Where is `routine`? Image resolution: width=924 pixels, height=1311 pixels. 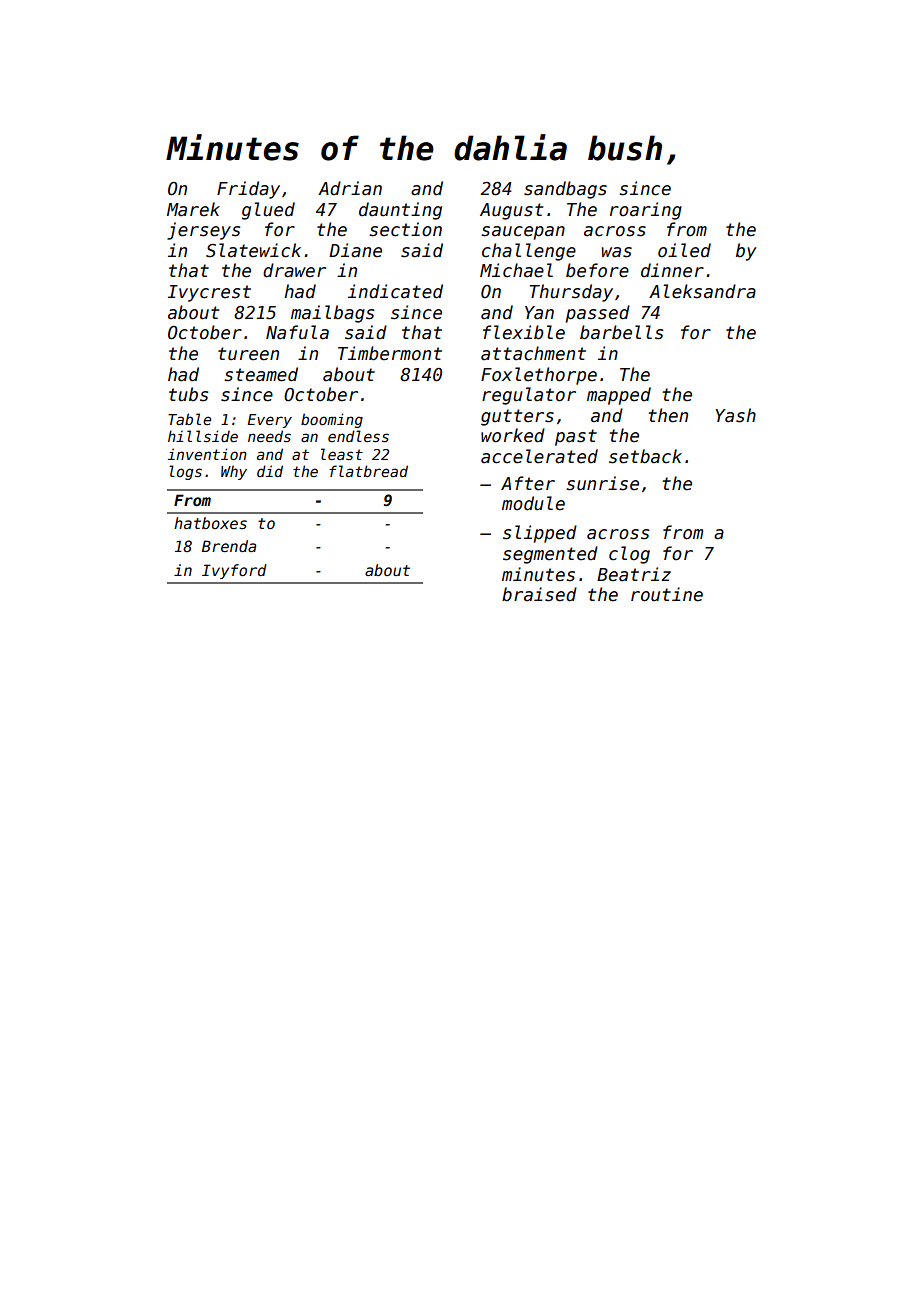
routine is located at coordinates (667, 594).
